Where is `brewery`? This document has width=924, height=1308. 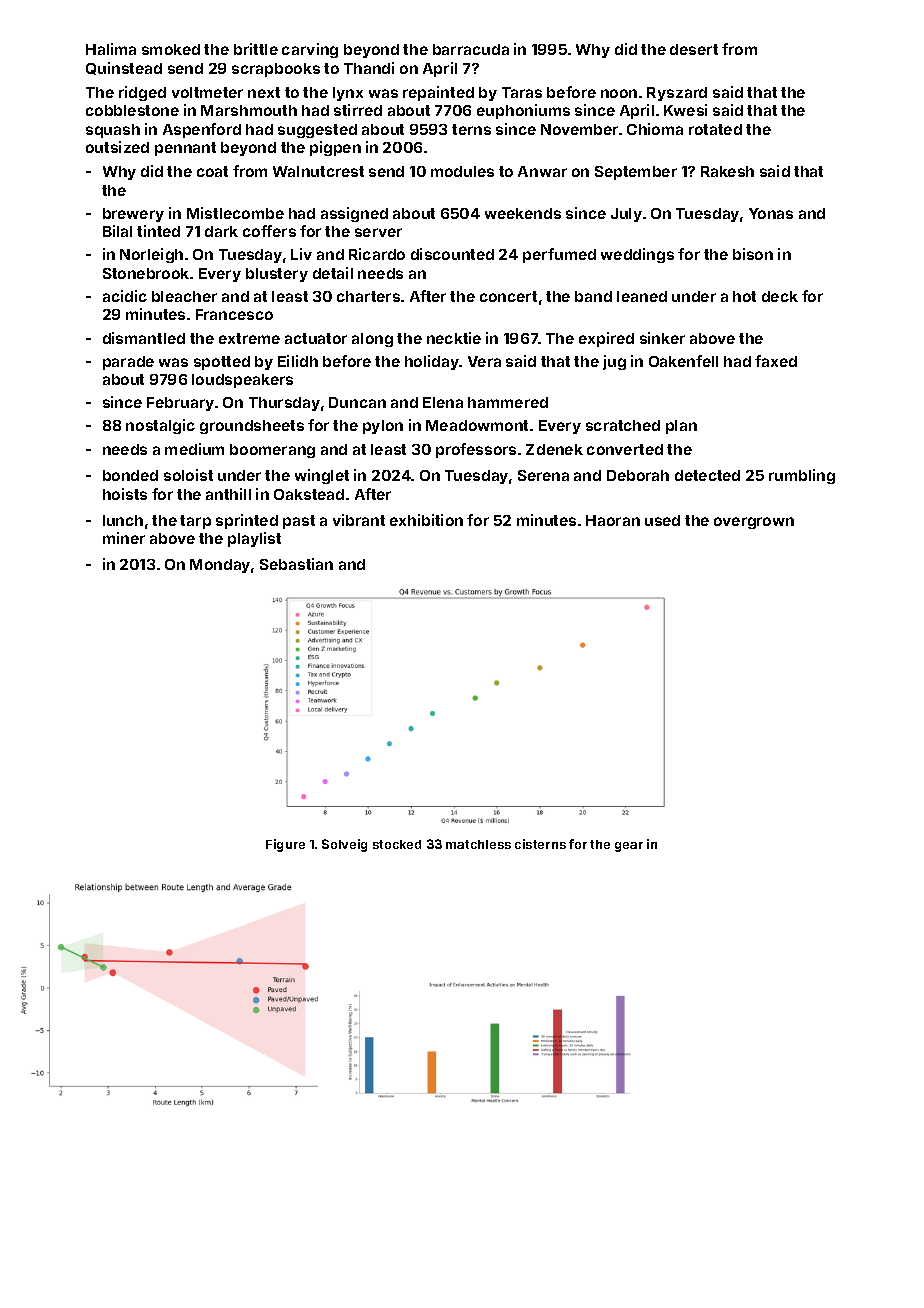 brewery is located at coordinates (133, 215).
